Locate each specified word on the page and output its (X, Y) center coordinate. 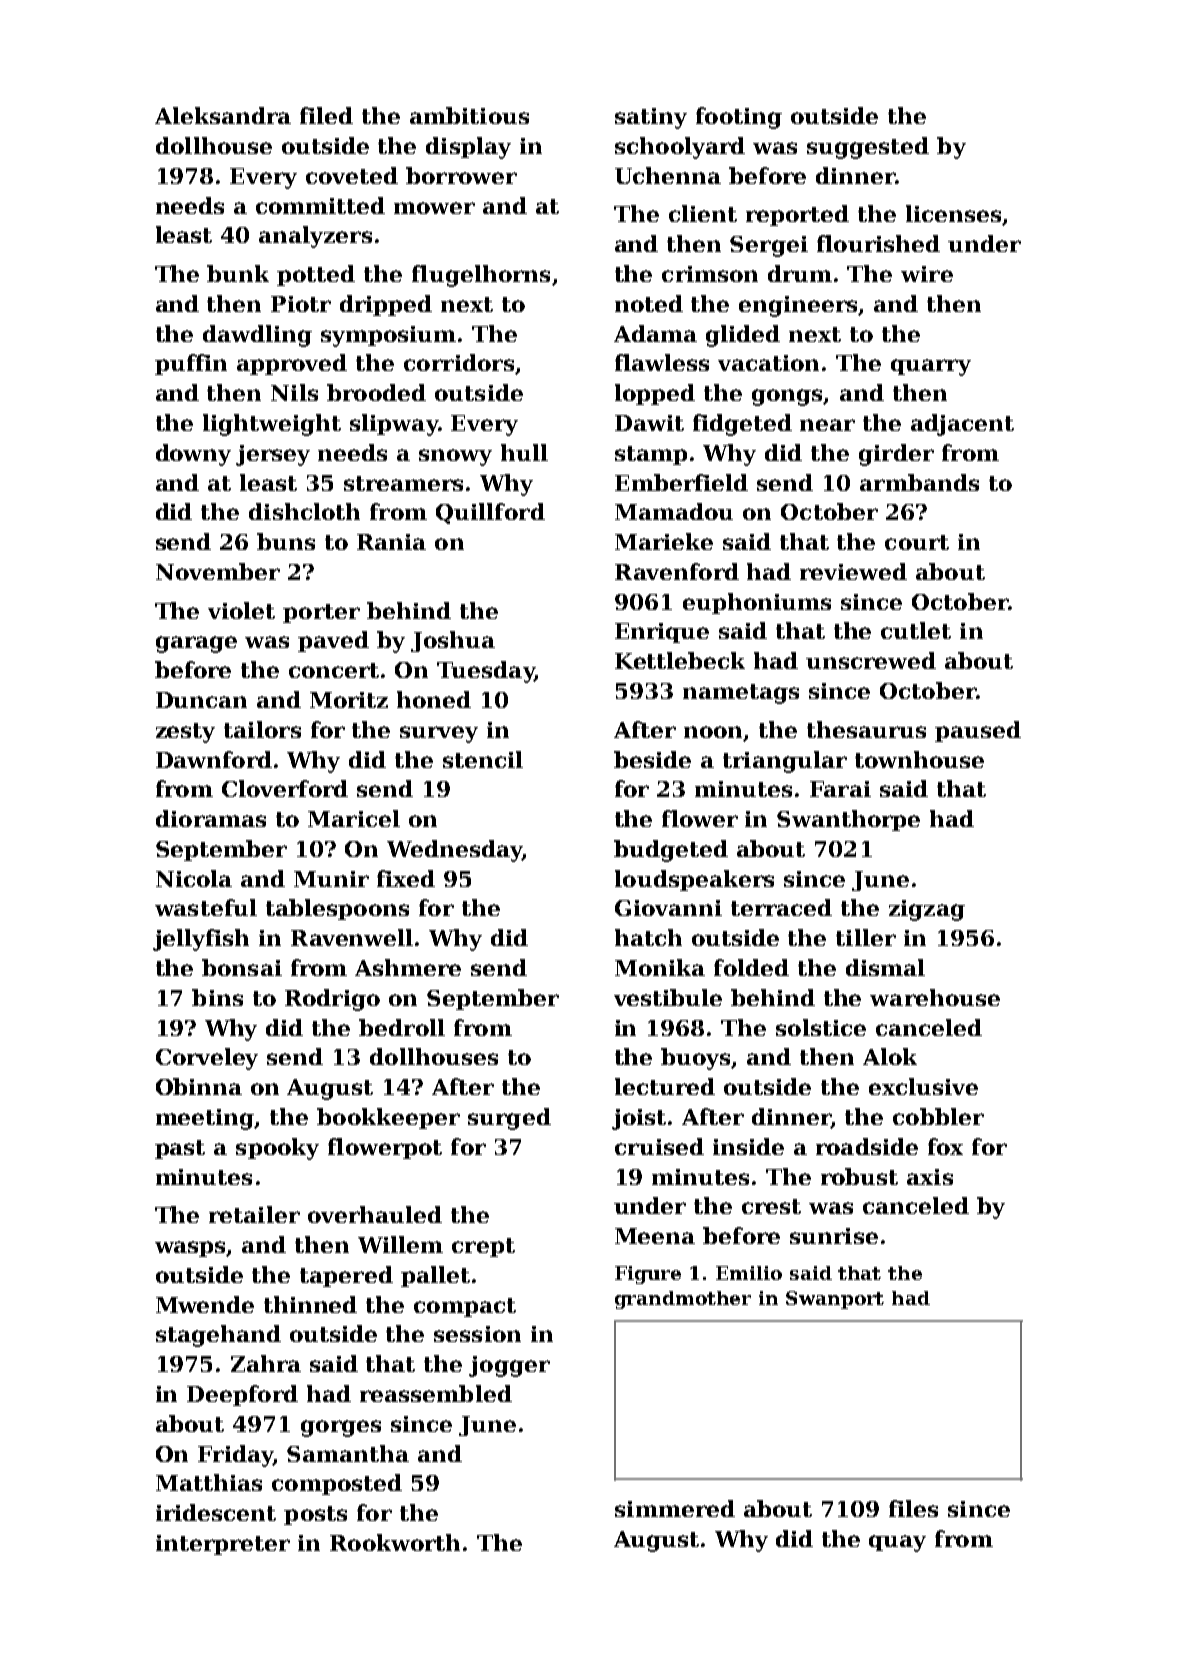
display (468, 148)
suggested (868, 148)
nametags (741, 694)
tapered (346, 1276)
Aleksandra (223, 115)
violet (241, 610)
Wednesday (454, 851)
